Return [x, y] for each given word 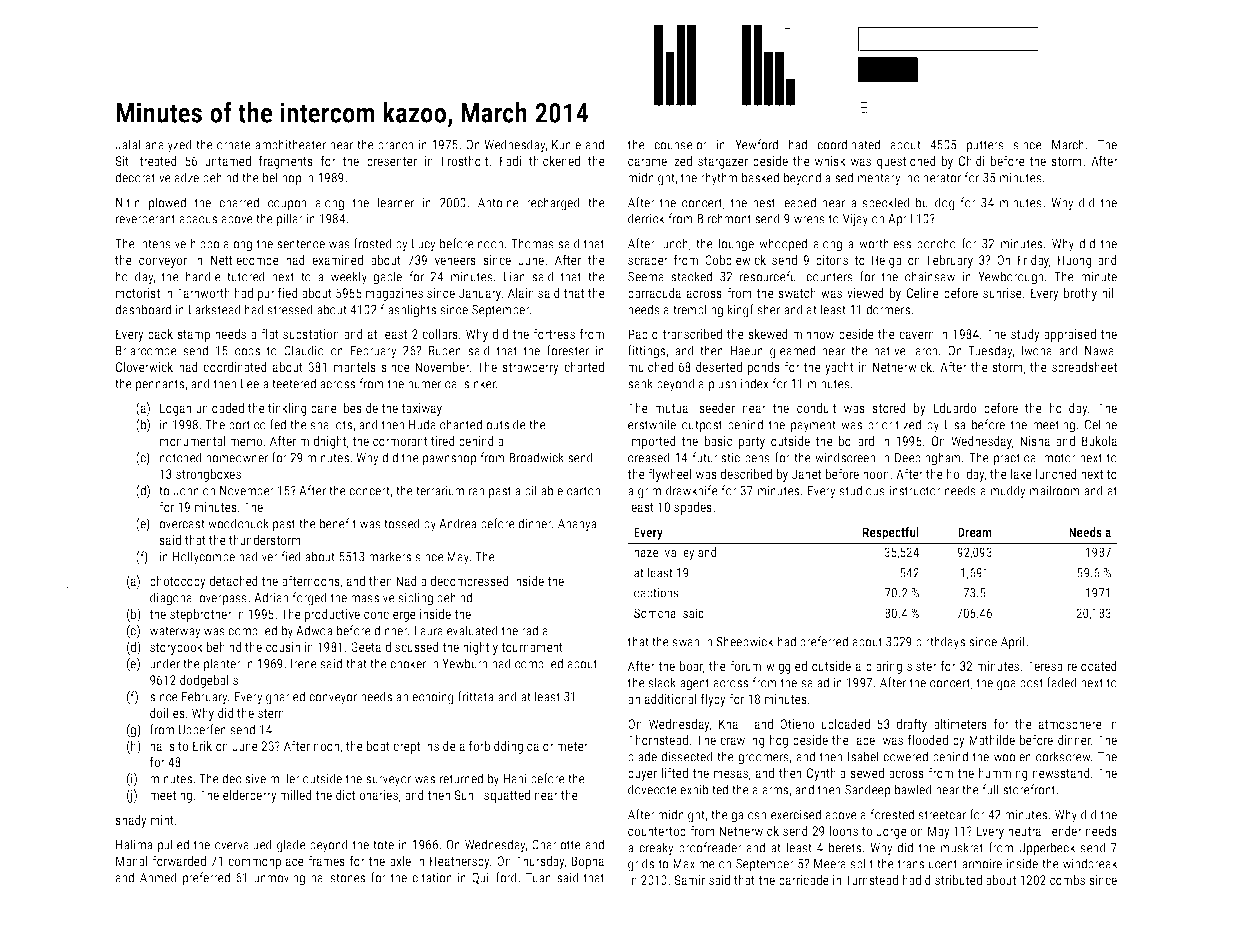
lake [1021, 474]
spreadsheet [1084, 368]
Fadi [510, 161]
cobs [247, 350]
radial [536, 630]
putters [985, 146]
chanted [461, 424]
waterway [175, 632]
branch [395, 144]
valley [679, 553]
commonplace [266, 862]
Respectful [891, 533]
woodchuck [238, 523]
